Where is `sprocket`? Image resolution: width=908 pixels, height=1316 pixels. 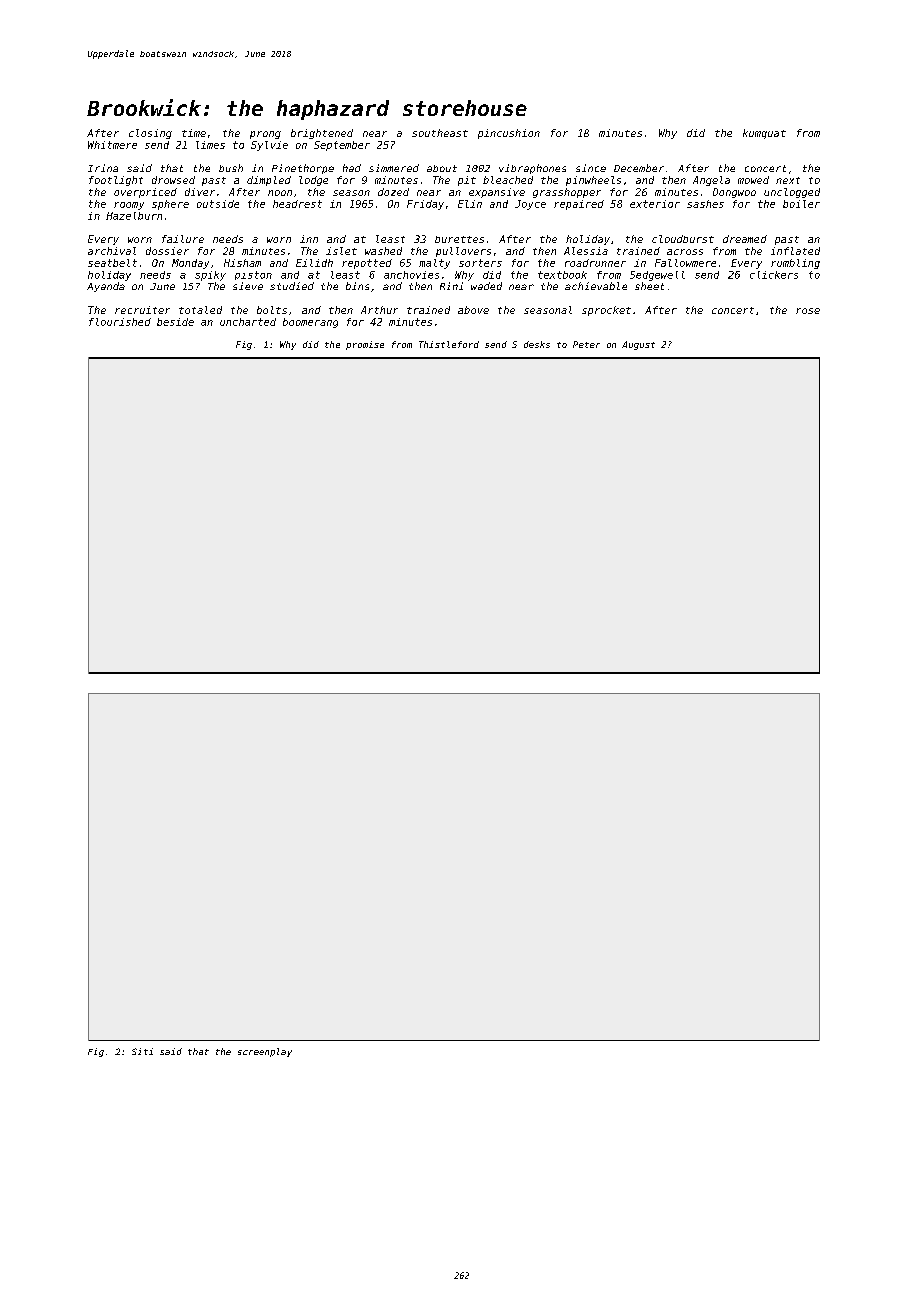
sprocket is located at coordinates (606, 311).
